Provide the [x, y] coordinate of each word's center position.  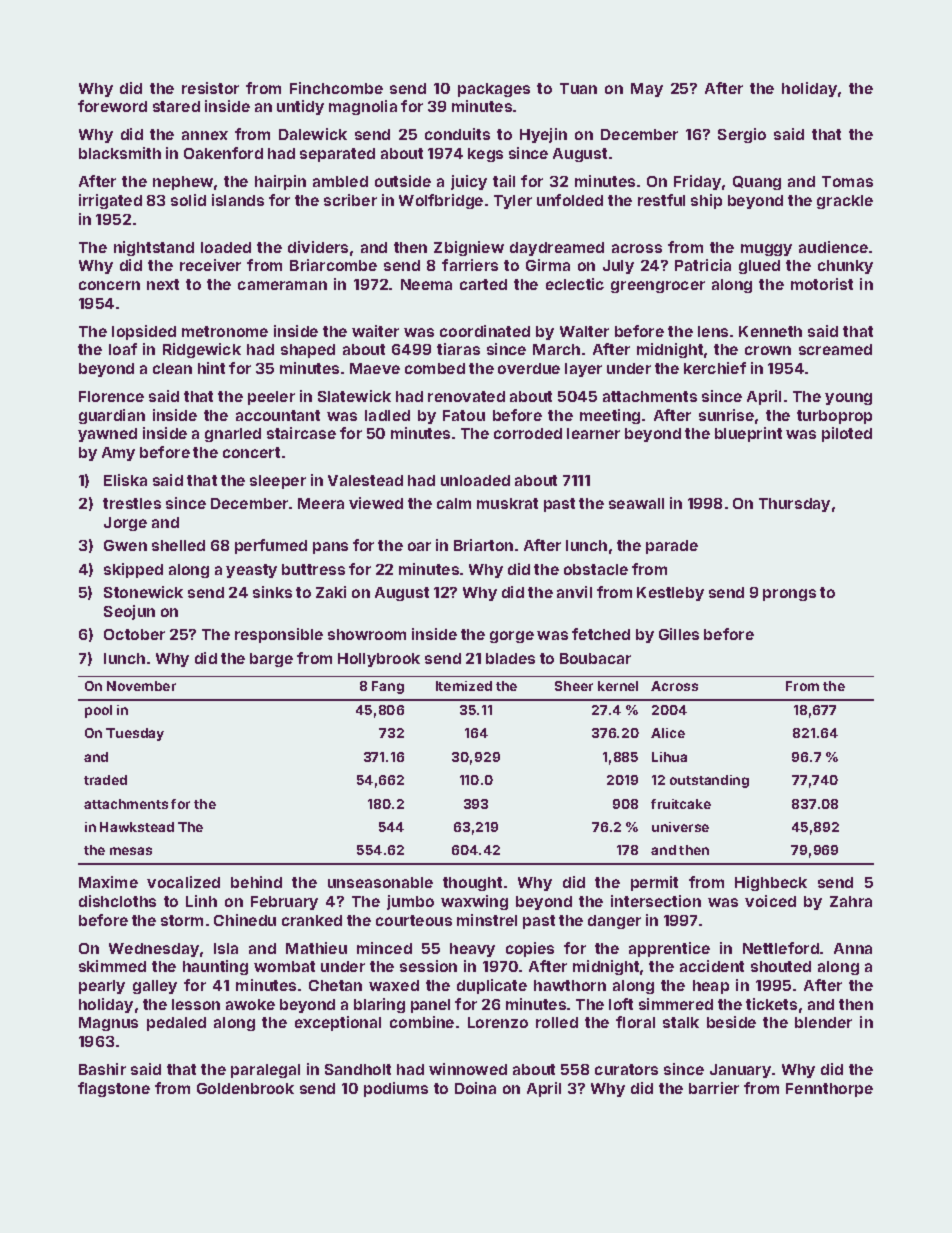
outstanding [709, 781]
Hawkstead [137, 827]
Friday [697, 182]
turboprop [834, 417]
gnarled [233, 435]
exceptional [338, 1023]
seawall [636, 503]
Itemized [464, 686]
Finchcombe [336, 88]
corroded [528, 433]
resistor [210, 88]
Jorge [125, 524]
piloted [847, 434]
